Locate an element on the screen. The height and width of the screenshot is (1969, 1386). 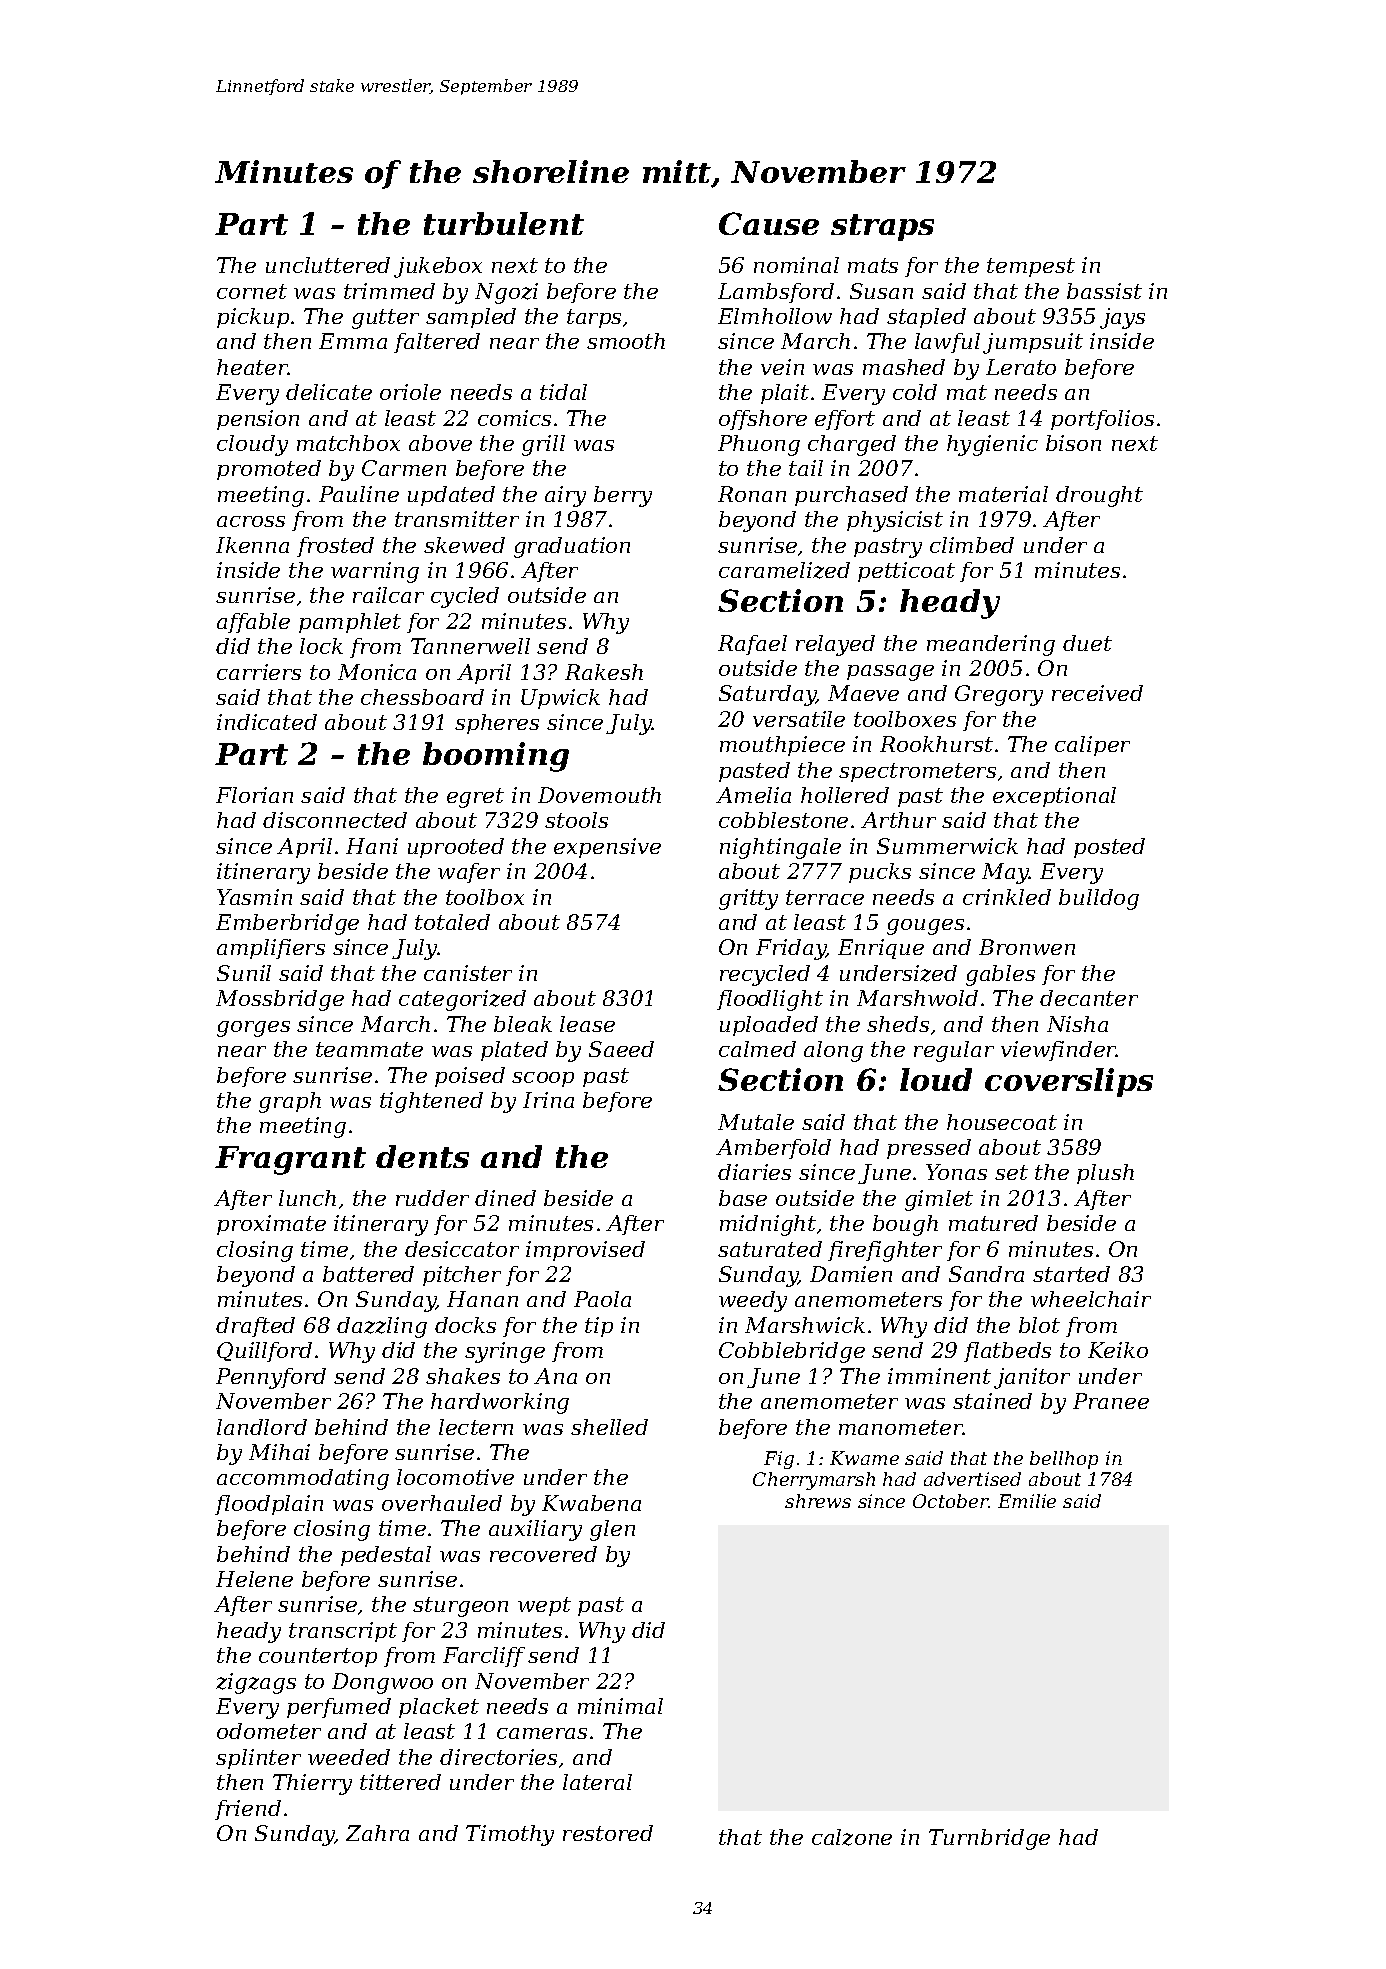
dents is located at coordinates (422, 1156).
